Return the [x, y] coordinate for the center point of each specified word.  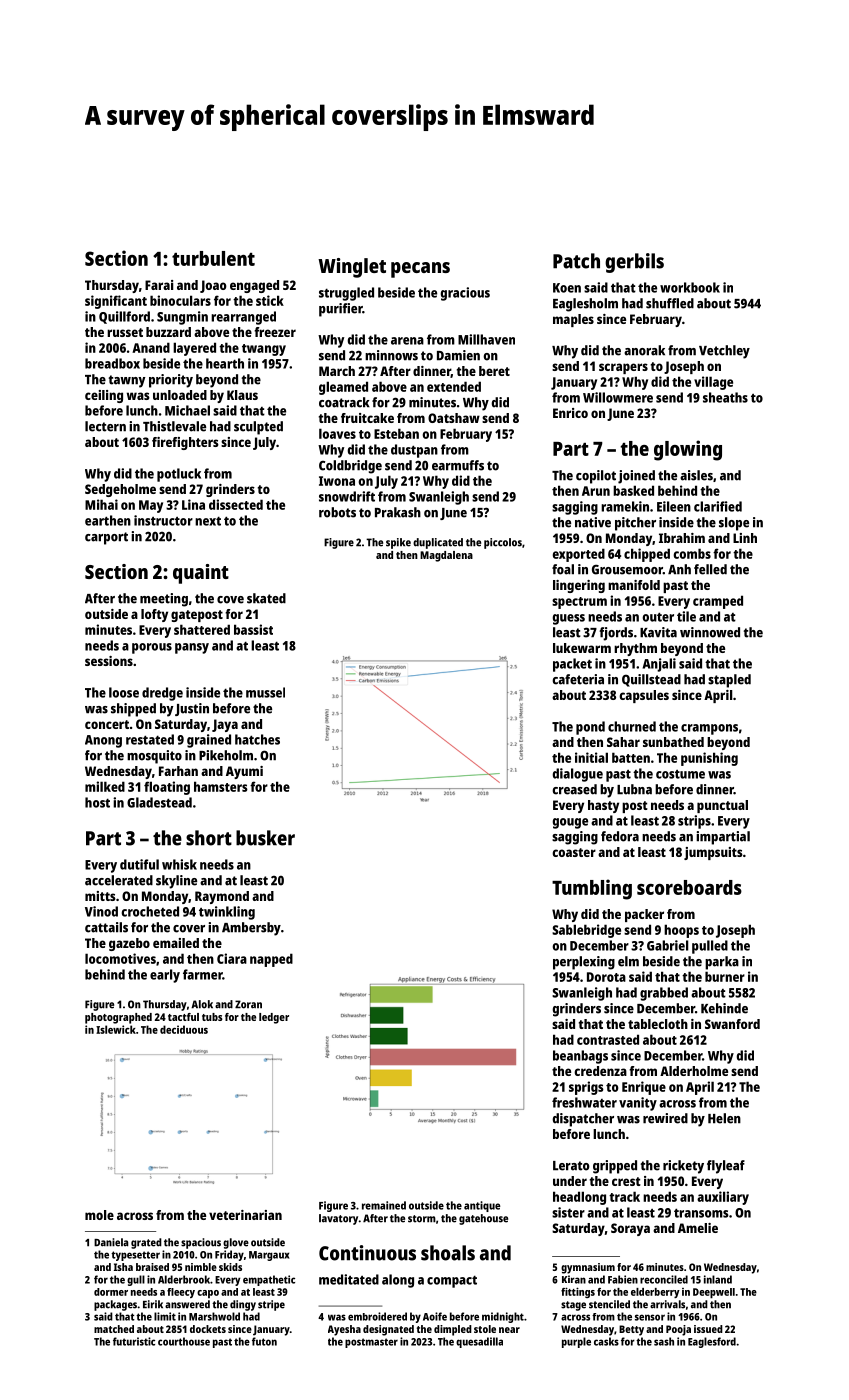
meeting [164, 600]
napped [271, 960]
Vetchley [724, 352]
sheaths [725, 397]
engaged [254, 286]
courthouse [184, 1341]
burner [725, 976]
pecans [420, 270]
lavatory [338, 1219]
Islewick [116, 1029]
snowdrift [347, 496]
